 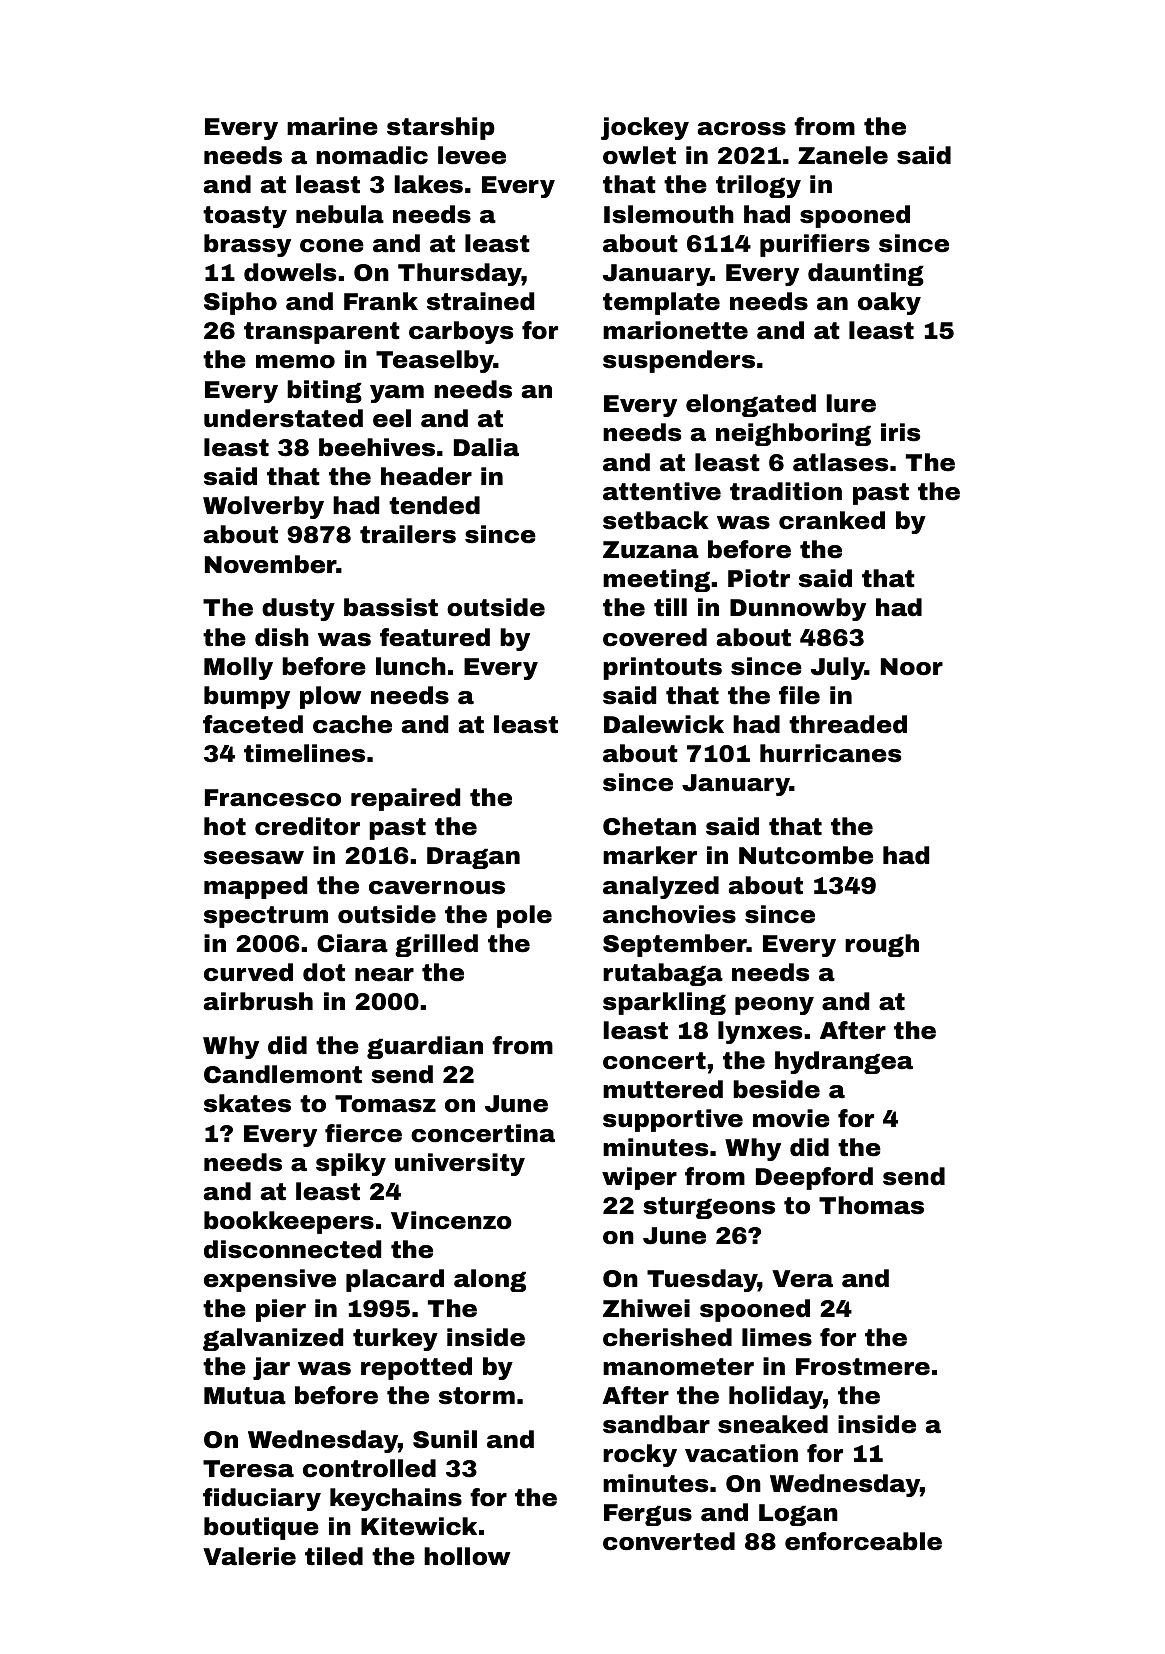 I want to click on across, so click(x=742, y=129).
